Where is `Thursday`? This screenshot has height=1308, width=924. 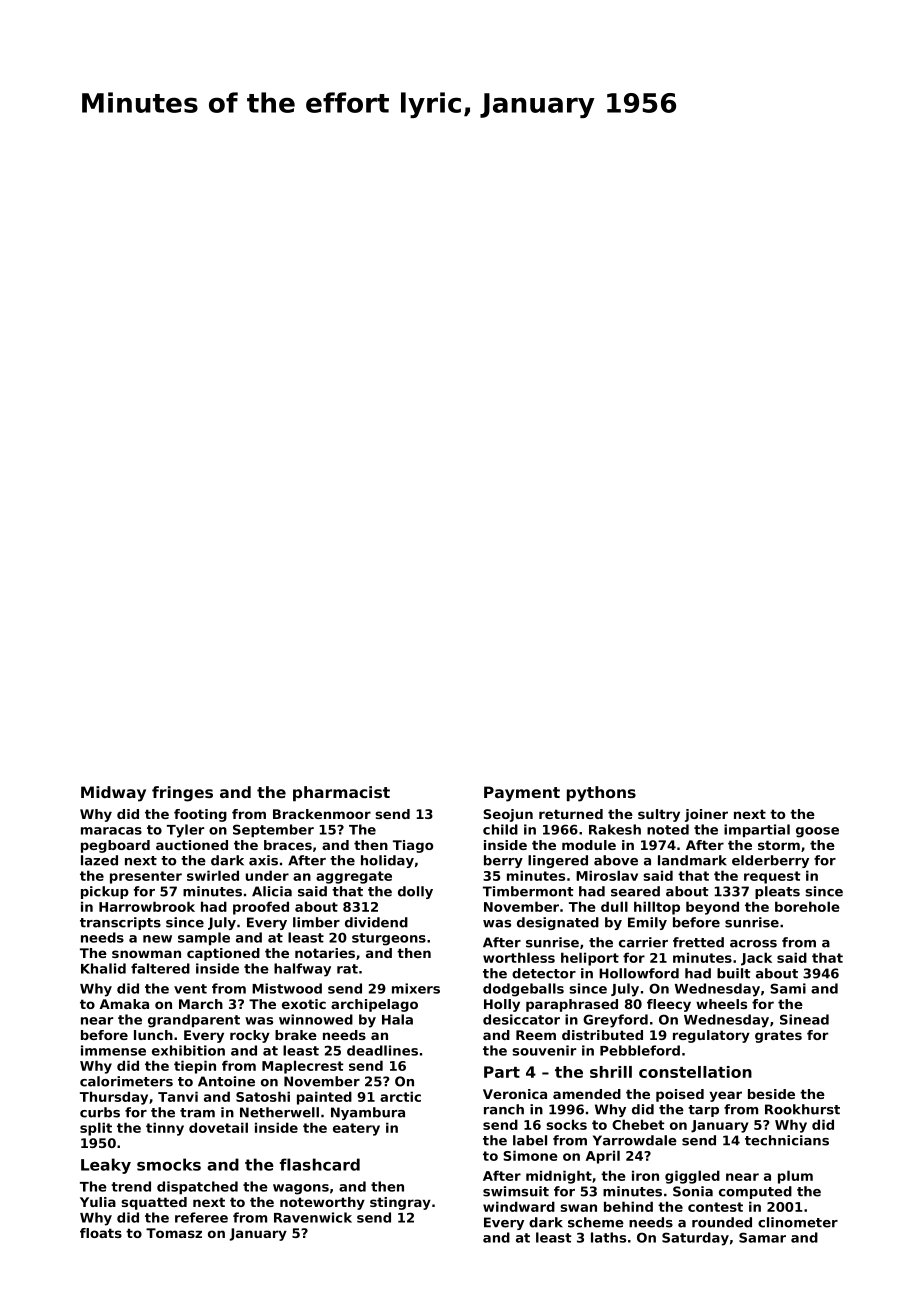 Thursday is located at coordinates (114, 1098).
